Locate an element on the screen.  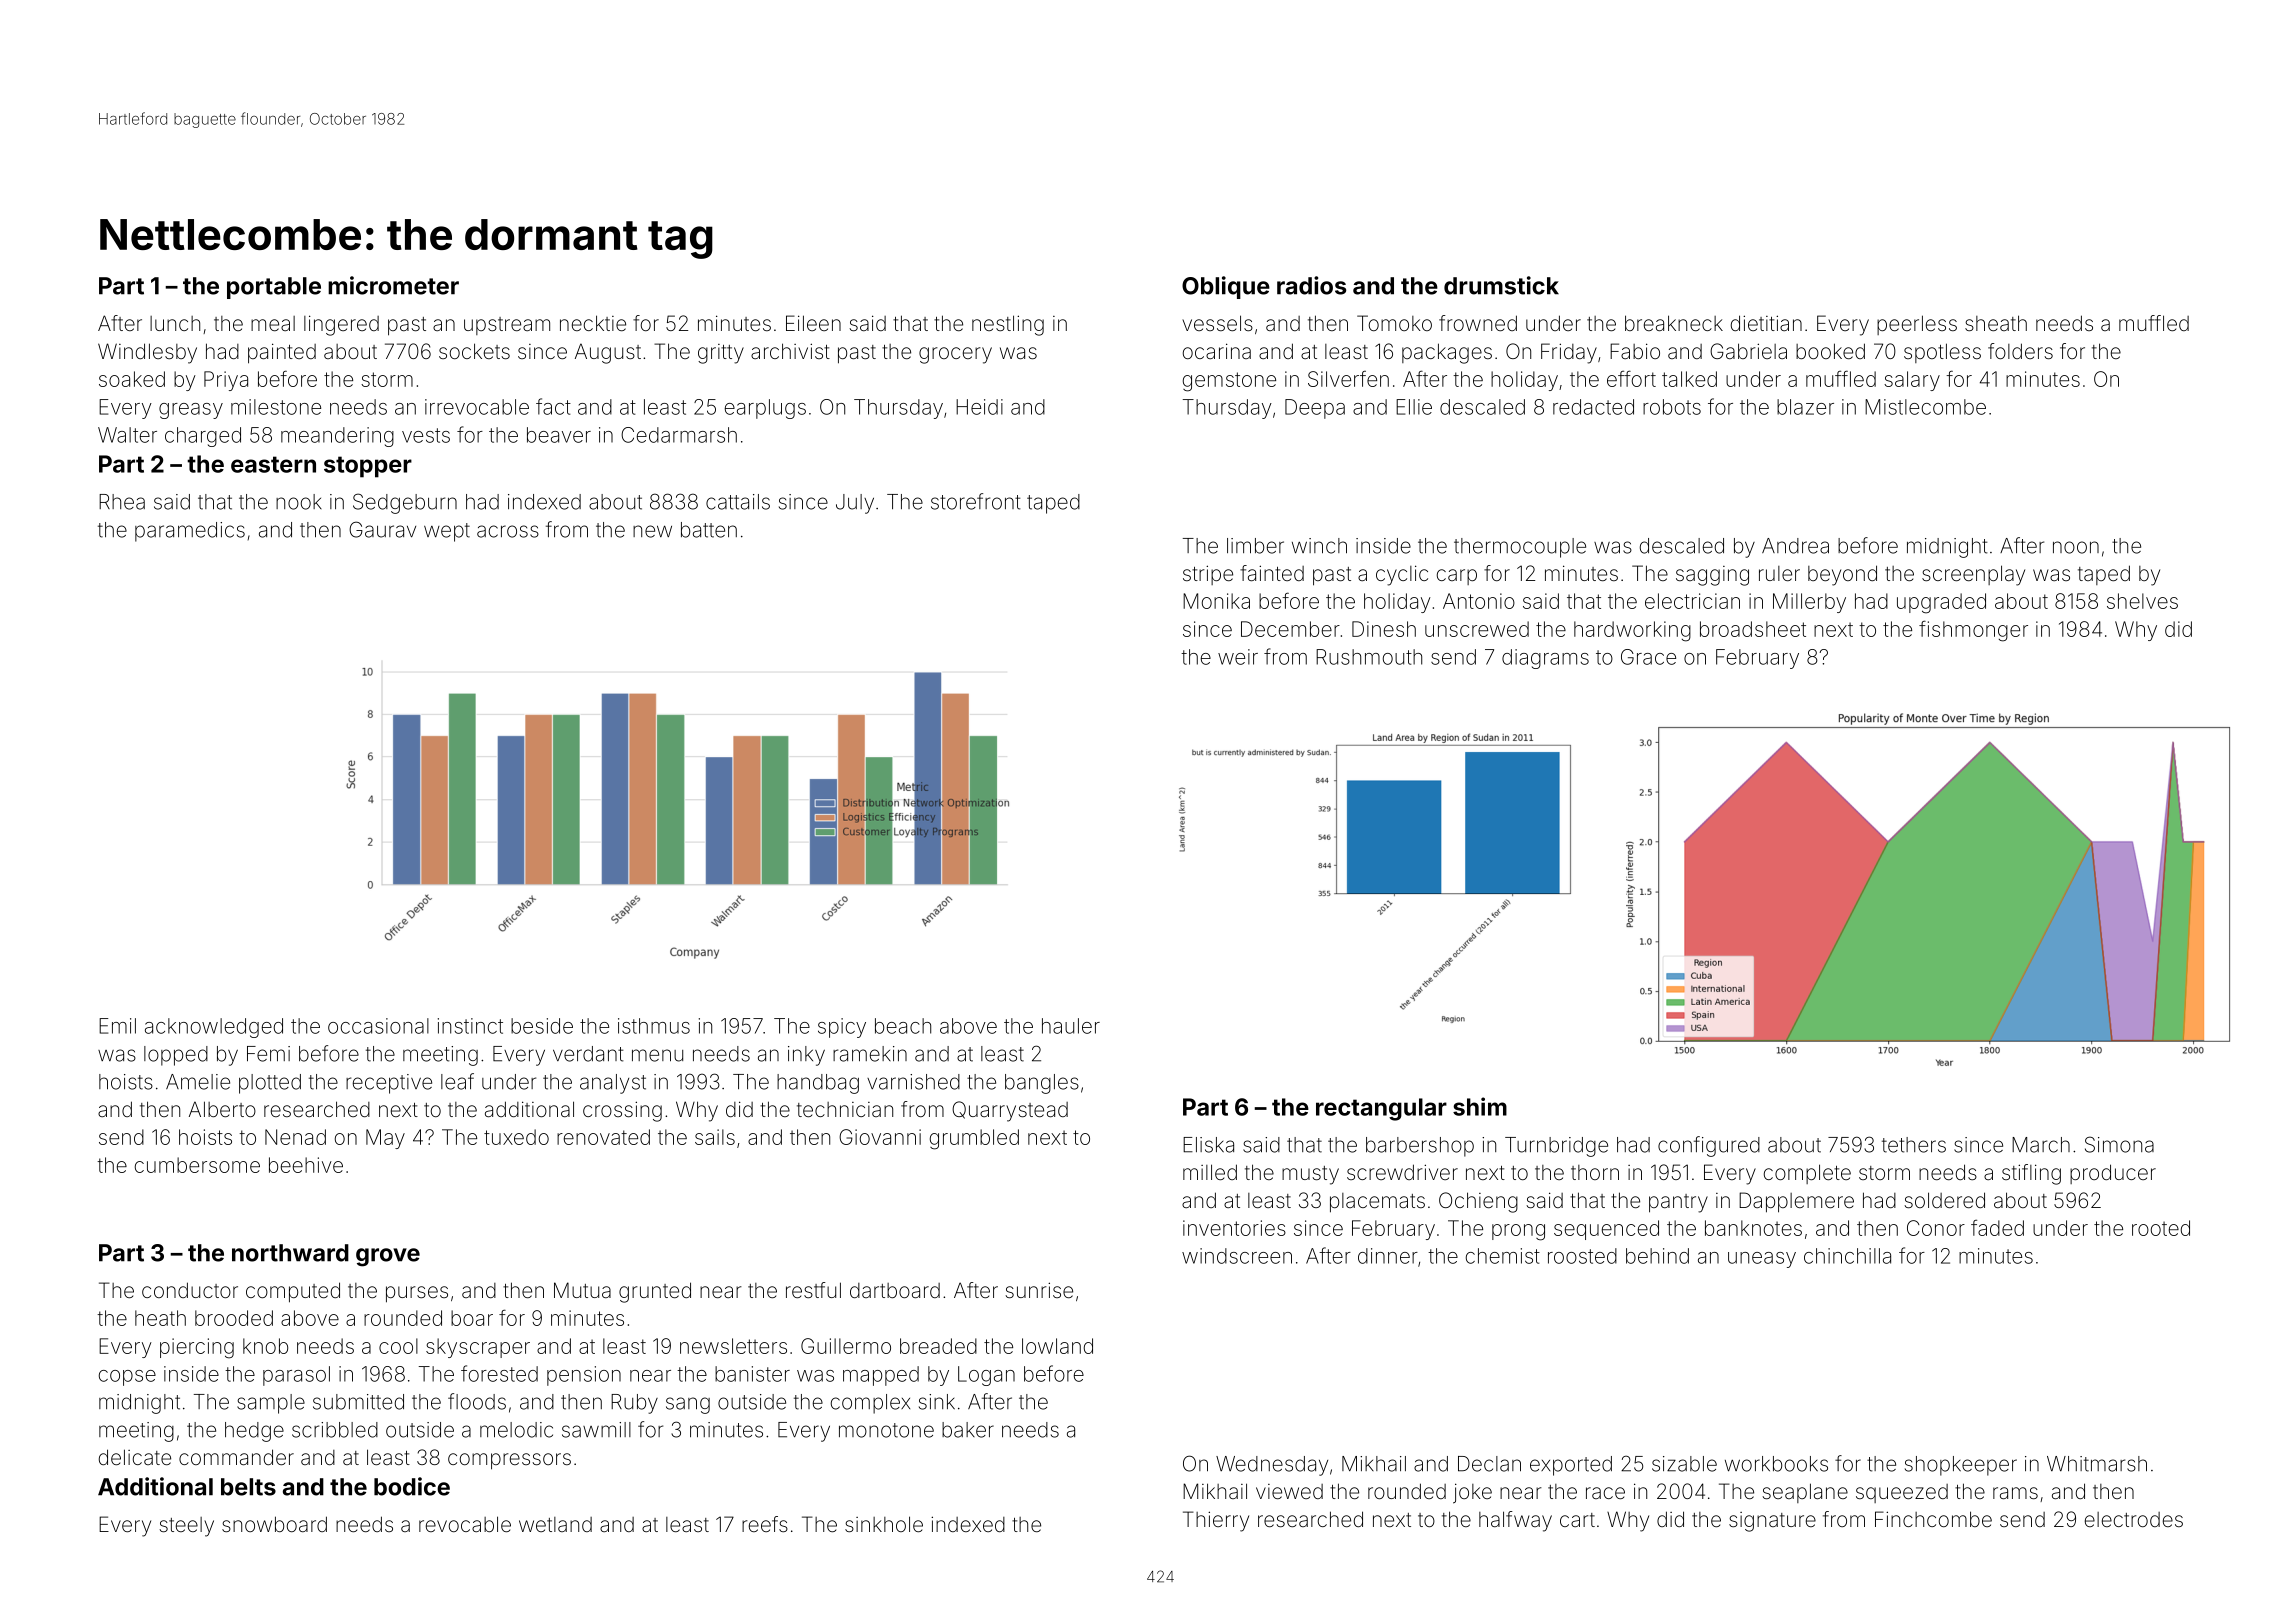
Rushmouth is located at coordinates (1369, 657).
